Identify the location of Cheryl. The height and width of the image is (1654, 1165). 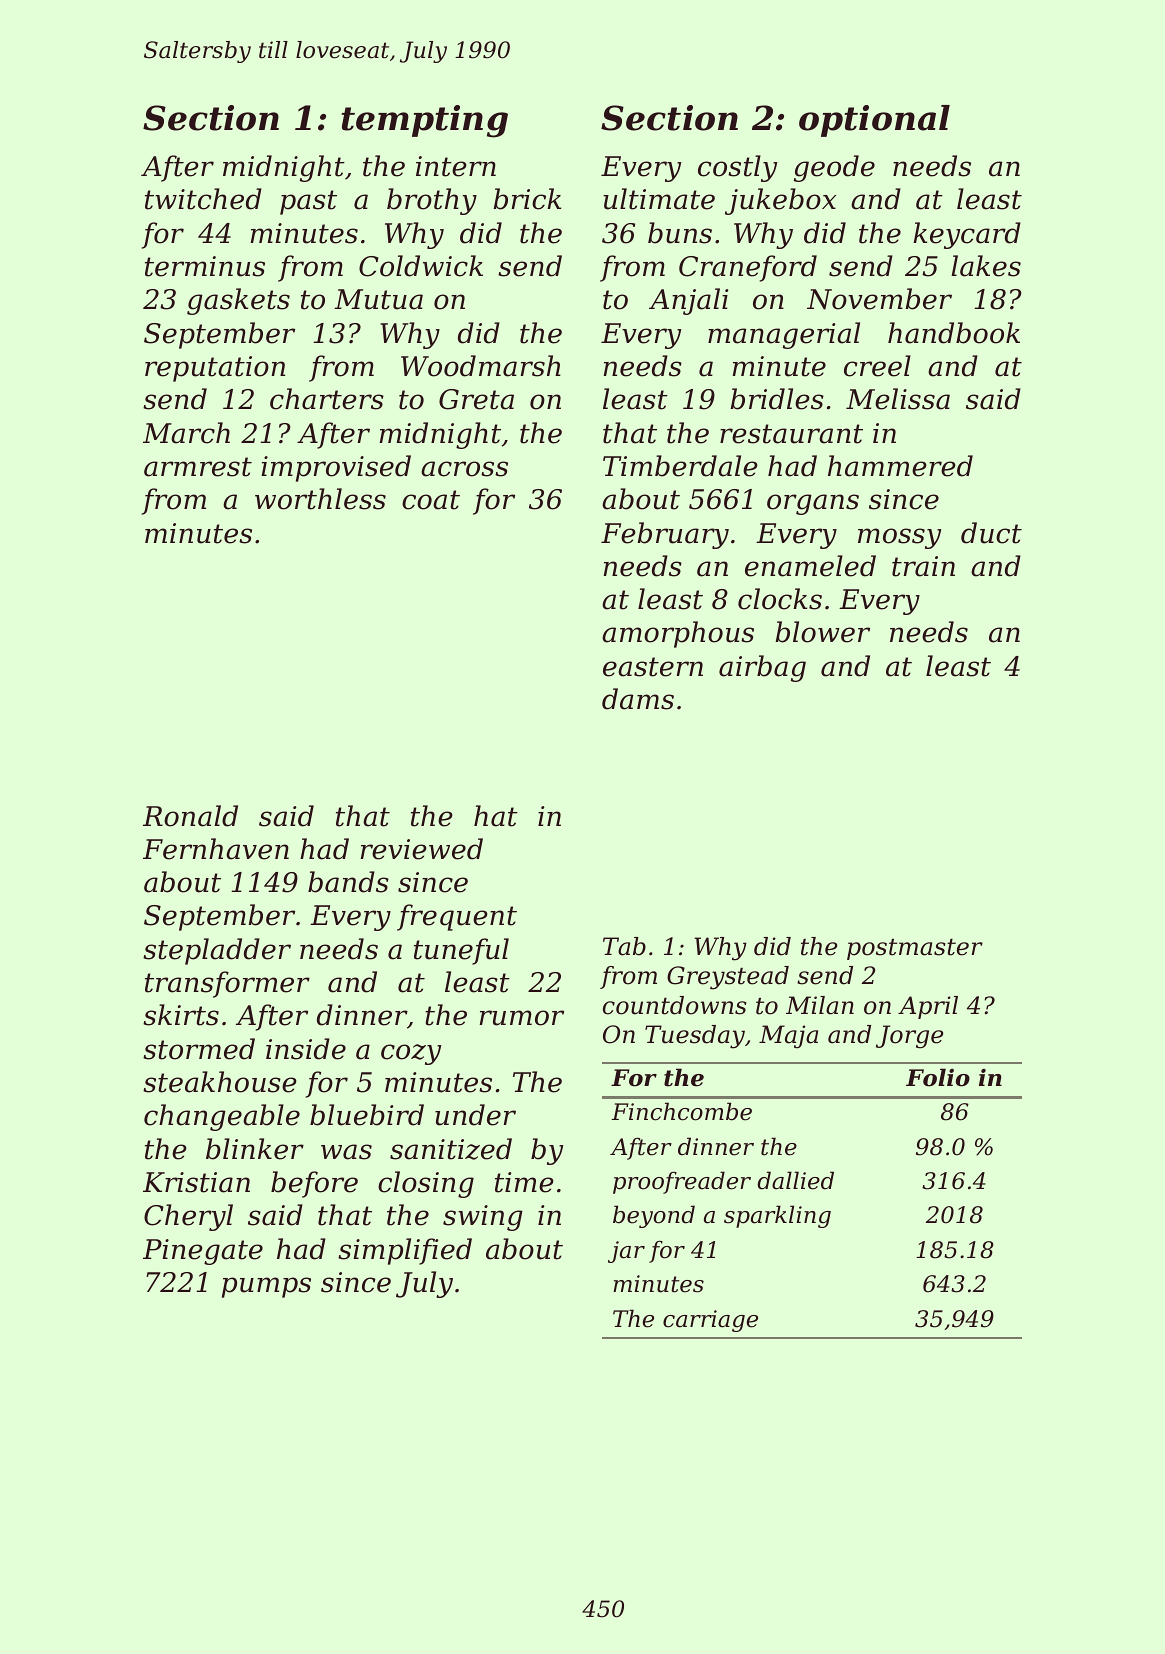
(188, 1217).
